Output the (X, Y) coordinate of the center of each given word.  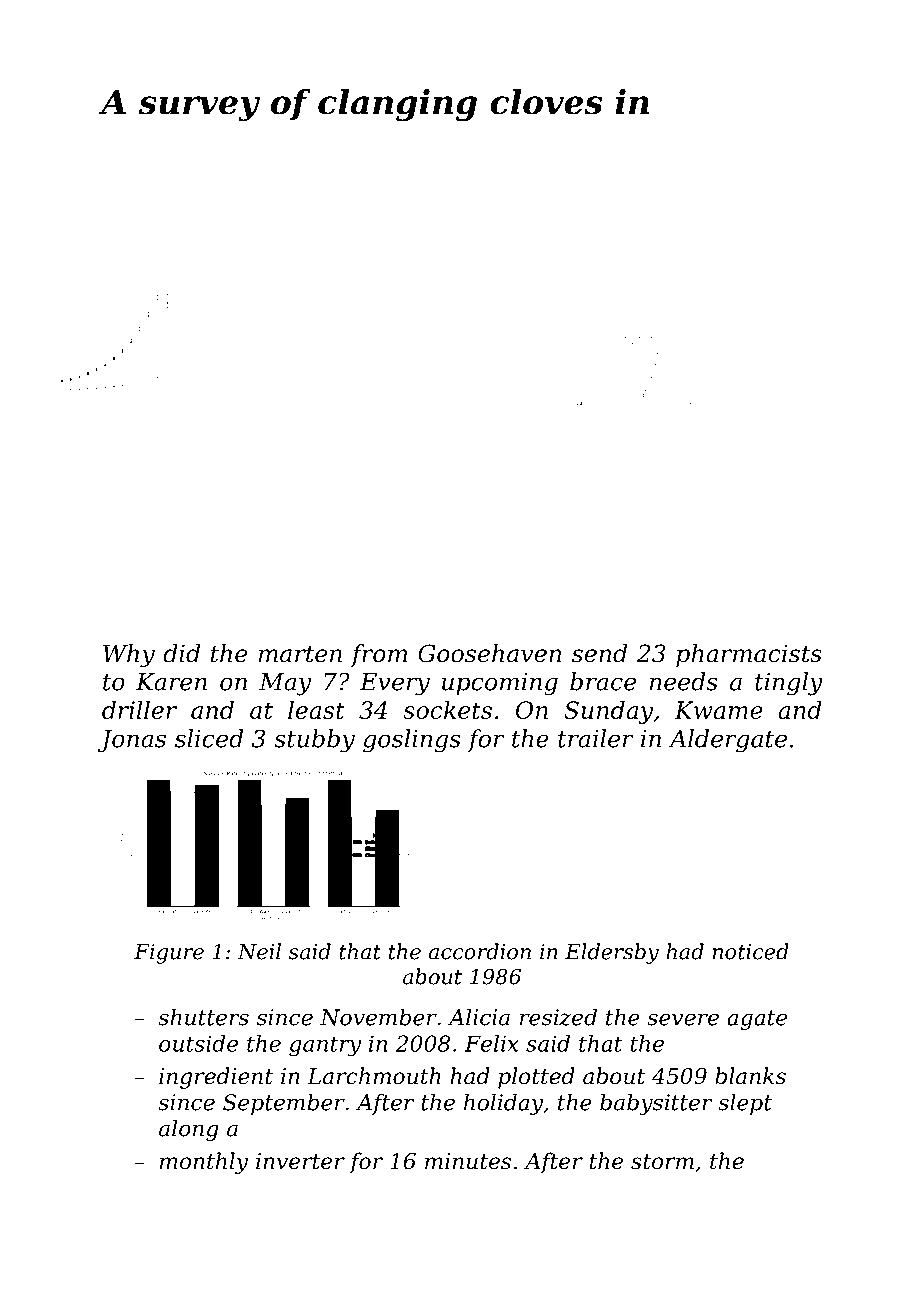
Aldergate (727, 741)
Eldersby (612, 953)
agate (757, 1020)
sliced (209, 738)
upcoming (500, 684)
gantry (325, 1046)
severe (683, 1019)
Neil (259, 951)
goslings (412, 741)
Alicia (479, 1017)
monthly (204, 1163)
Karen (171, 682)
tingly (789, 684)
